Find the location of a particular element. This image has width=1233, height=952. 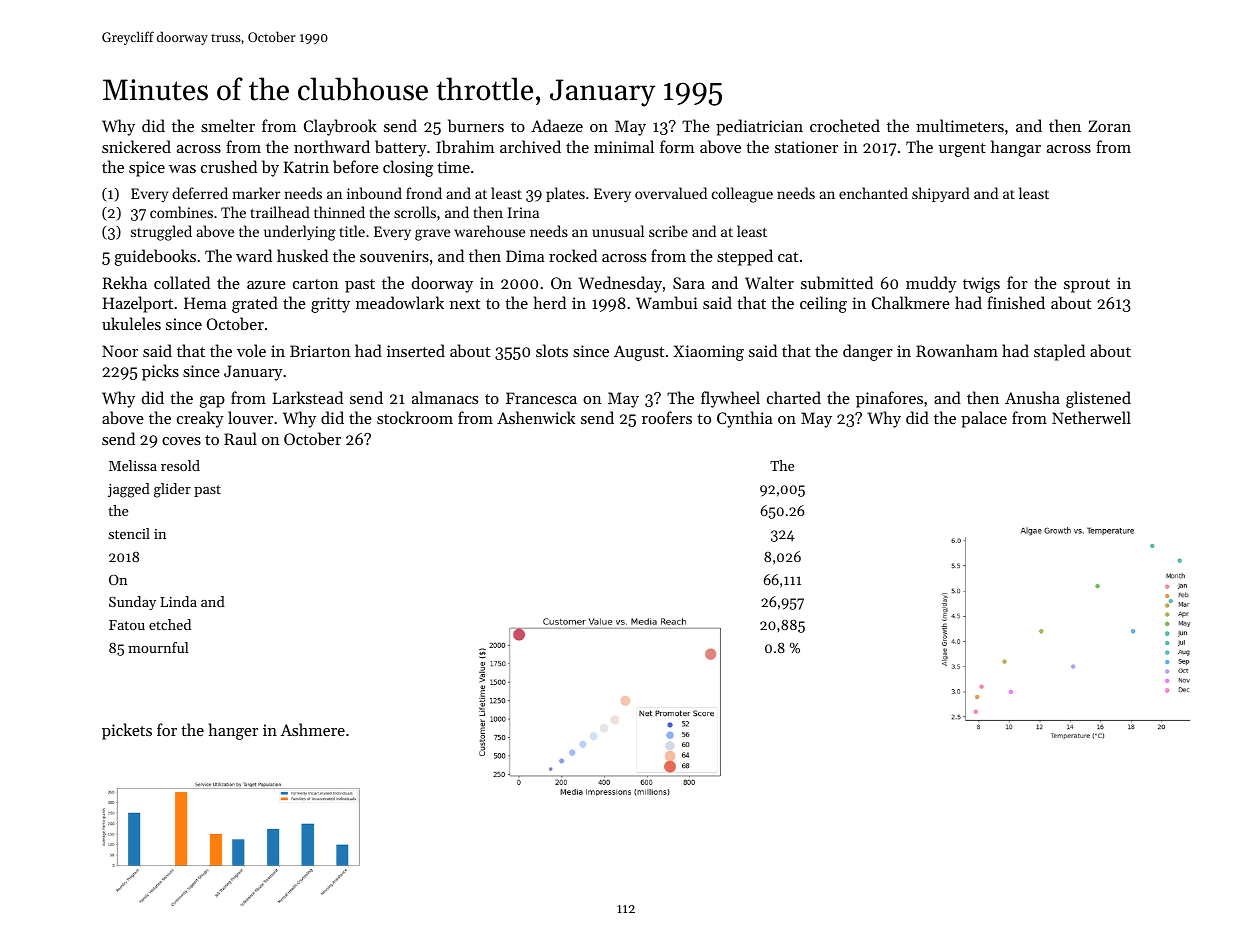

Larkstead is located at coordinates (308, 397).
